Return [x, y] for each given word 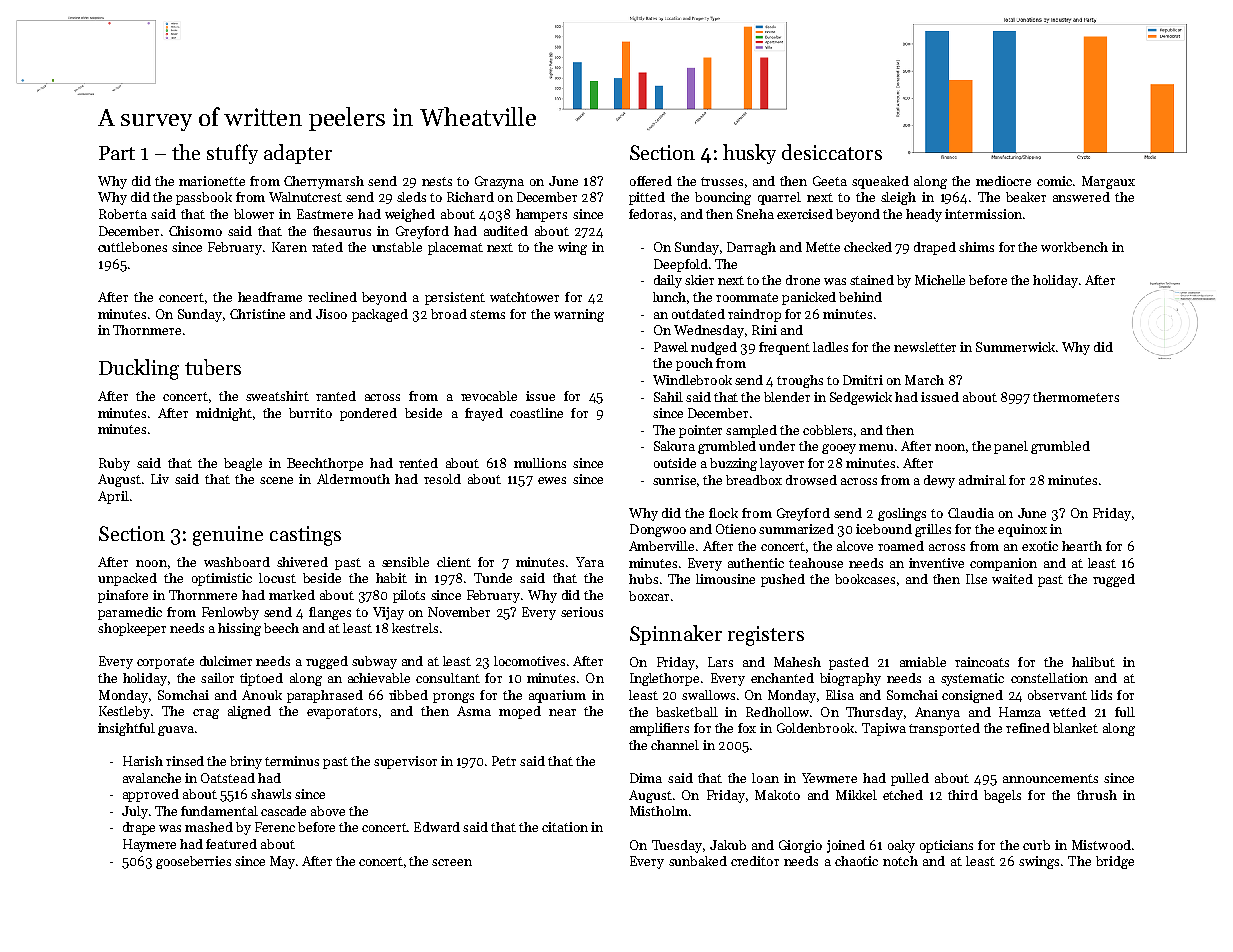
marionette [212, 181]
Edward [437, 827]
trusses [722, 181]
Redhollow [777, 712]
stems [487, 314]
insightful [126, 729]
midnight [224, 414]
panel [1011, 447]
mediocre [1003, 181]
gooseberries [193, 862]
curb [1036, 845]
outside [675, 463]
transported [944, 729]
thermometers [1076, 397]
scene [276, 480]
